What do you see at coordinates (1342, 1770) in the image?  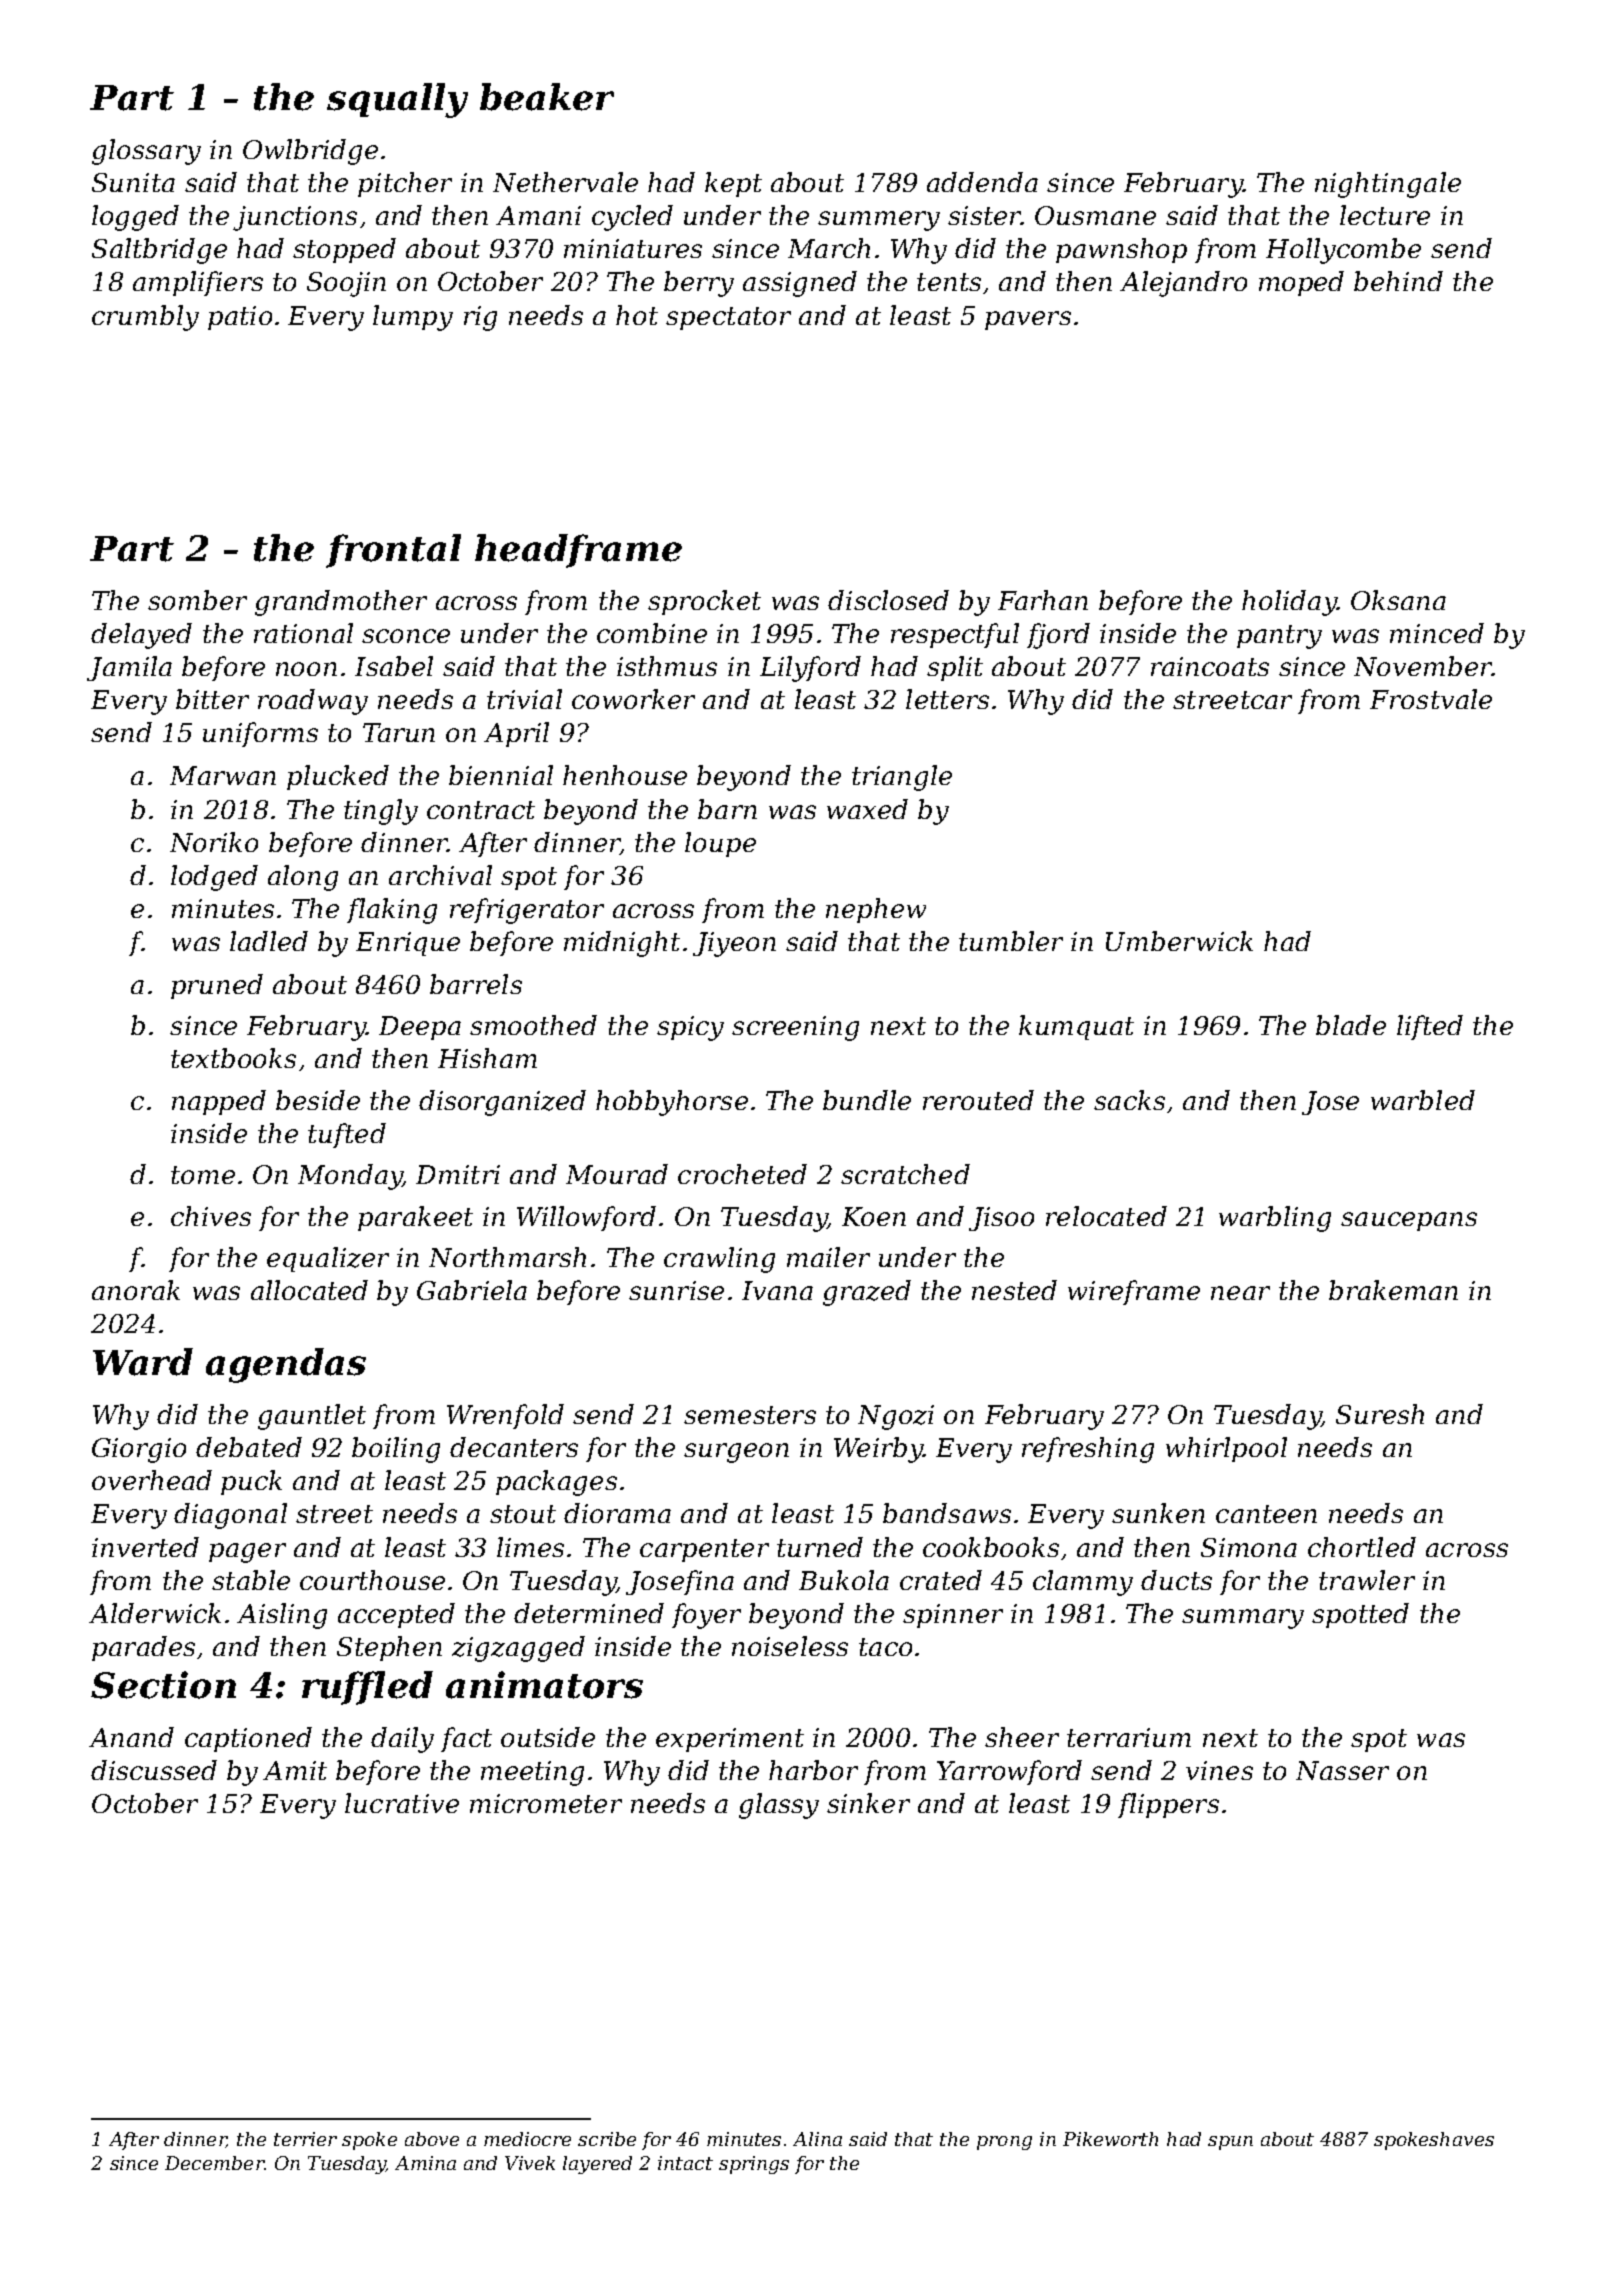 I see `Nasser` at bounding box center [1342, 1770].
